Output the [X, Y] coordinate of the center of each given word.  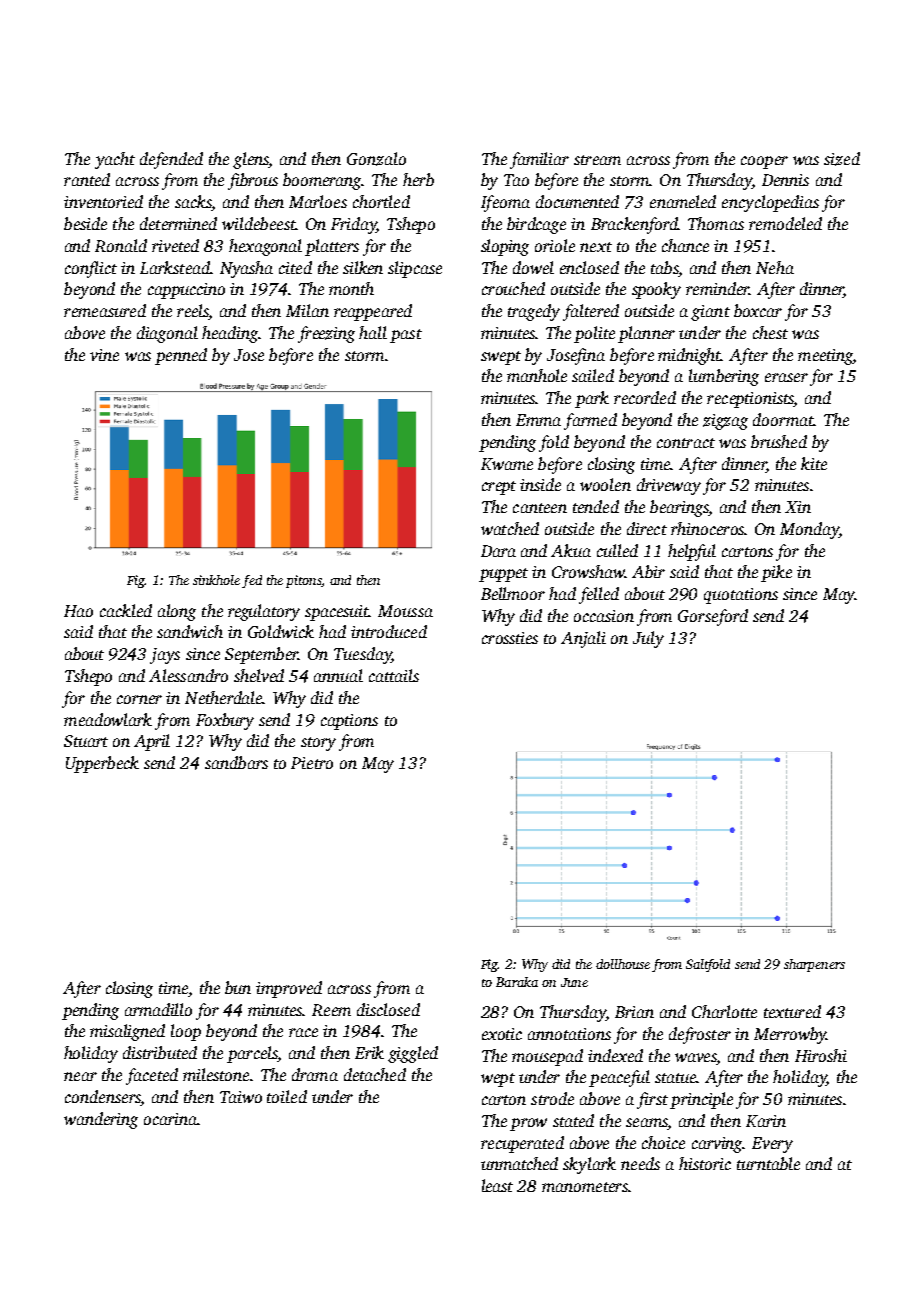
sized [842, 159]
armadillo [158, 1009]
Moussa [405, 611]
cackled [126, 610]
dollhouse [623, 964]
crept [499, 488]
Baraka [517, 982]
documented [577, 201]
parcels [252, 1054]
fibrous [253, 181]
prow [528, 1124]
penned [181, 356]
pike [776, 573]
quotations [741, 596]
